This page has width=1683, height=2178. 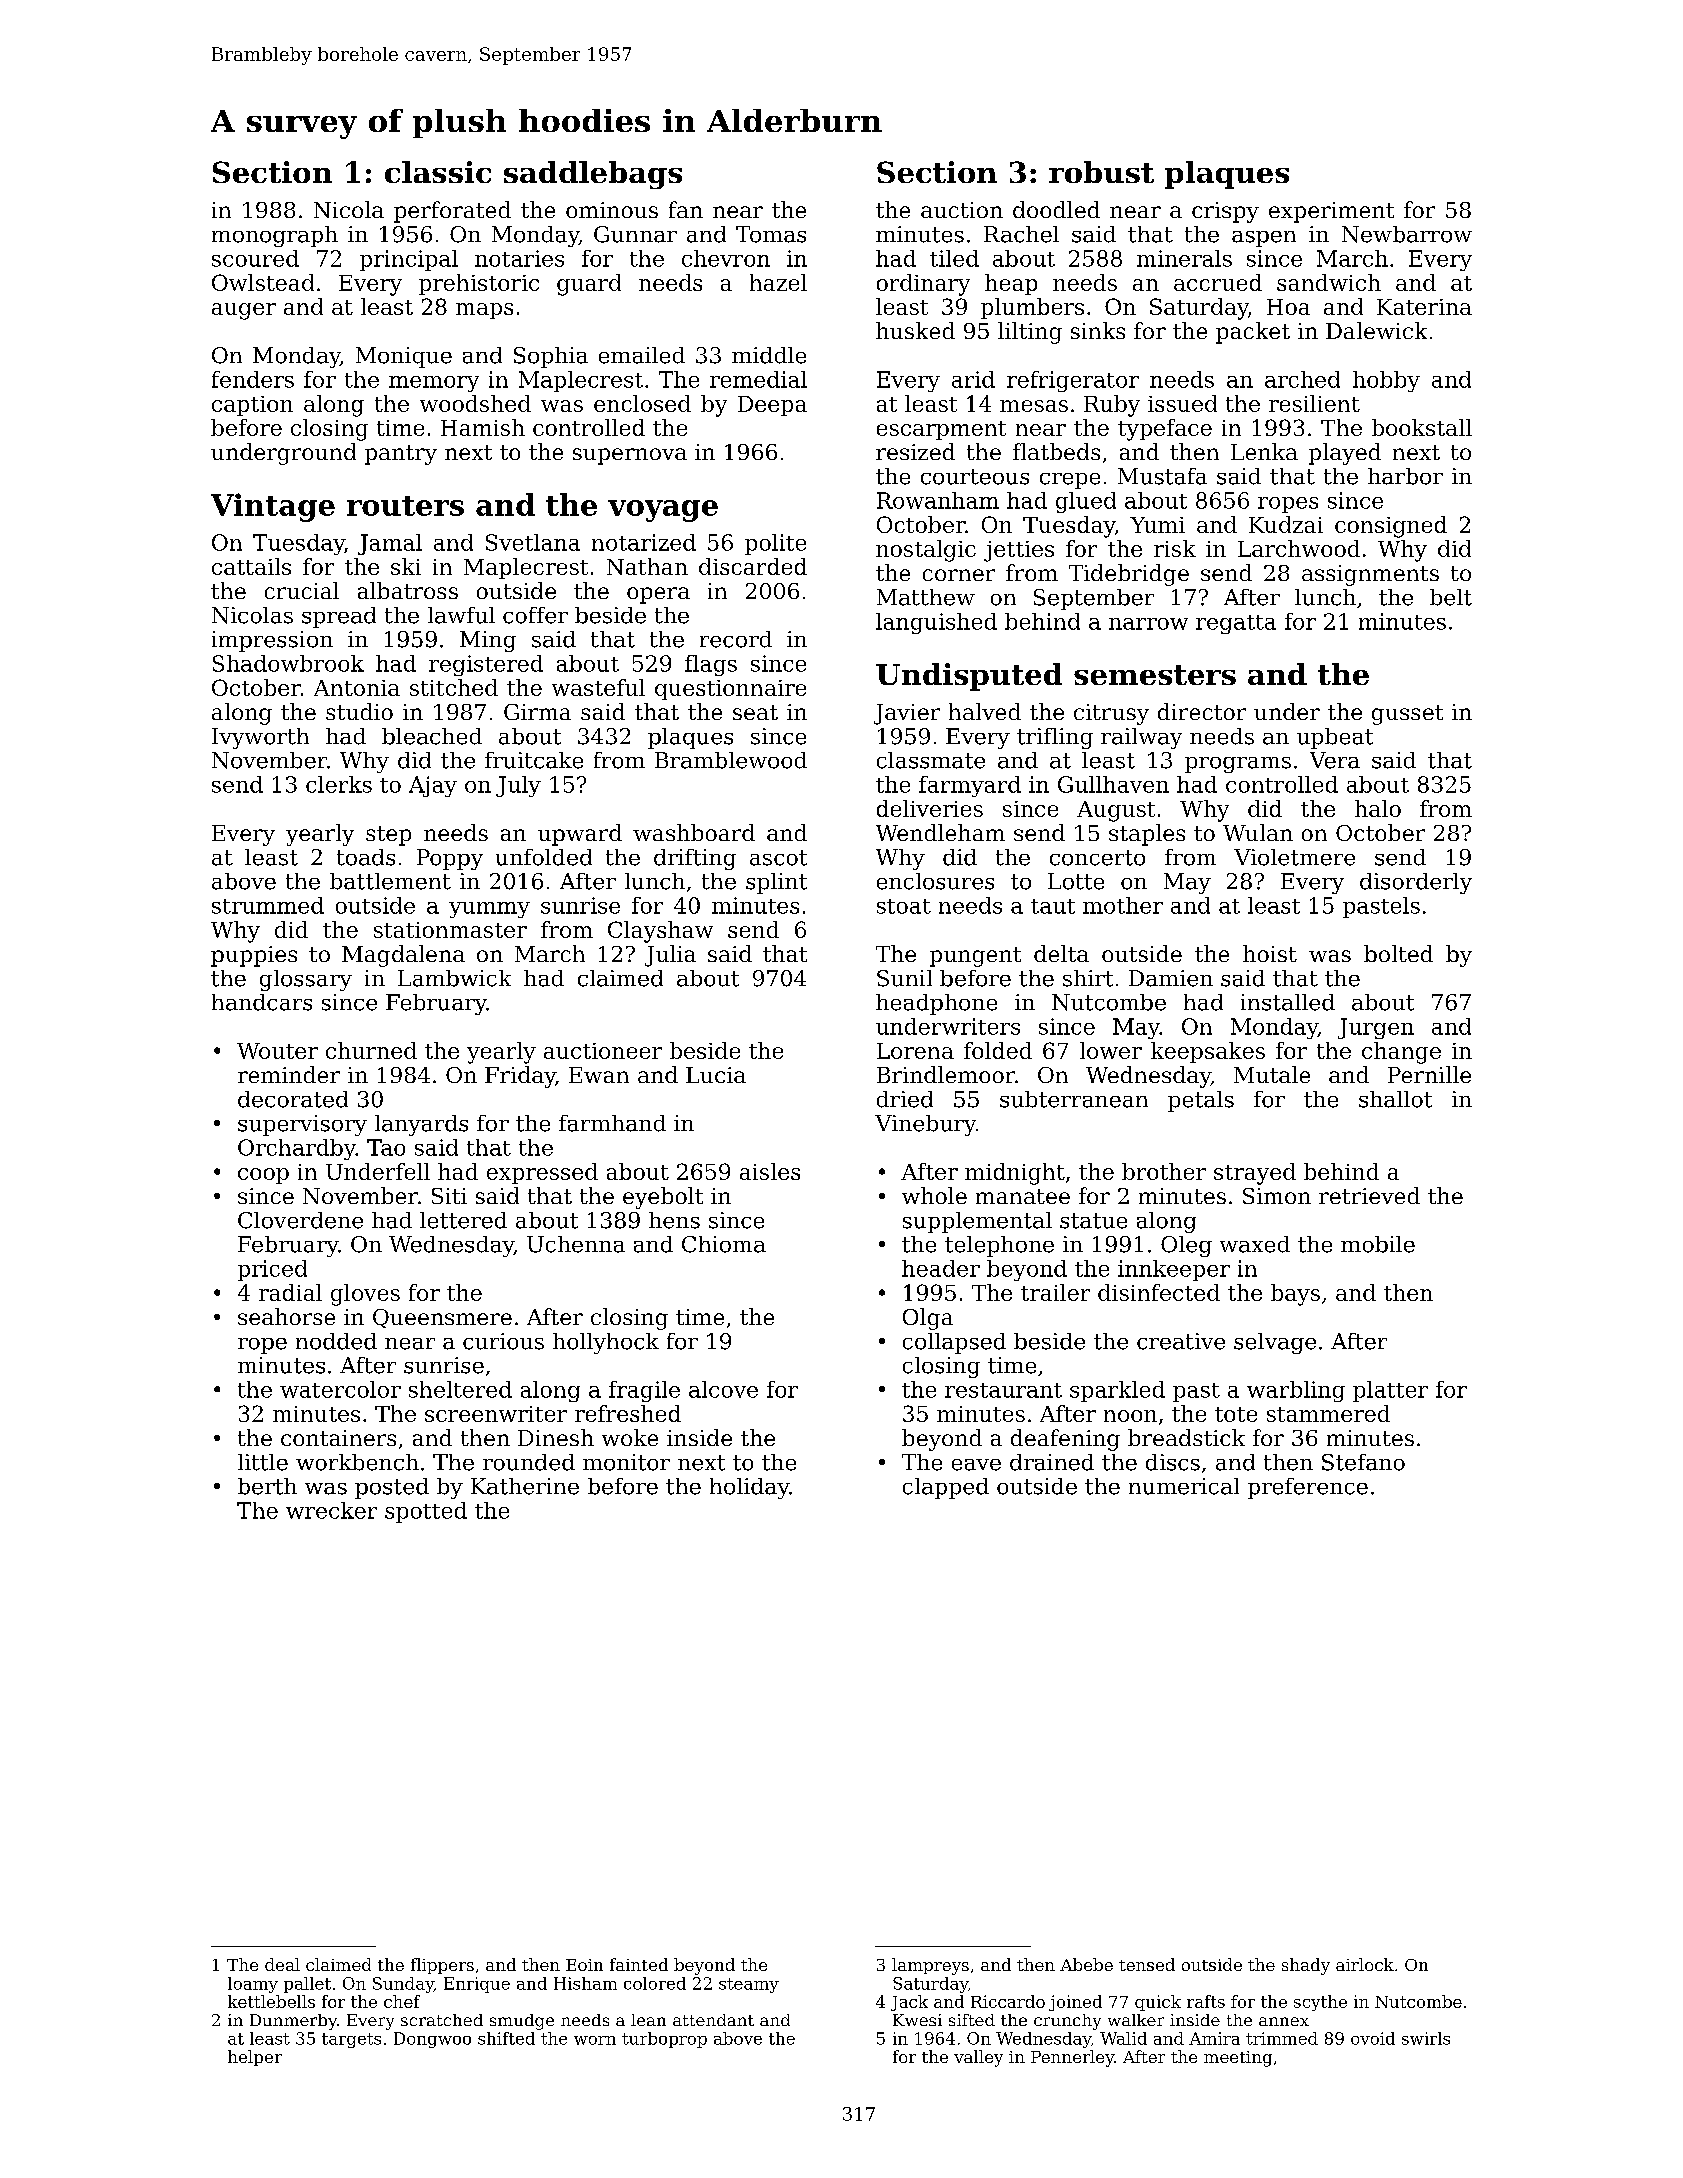 What do you see at coordinates (421, 1125) in the page?
I see `lanyards` at bounding box center [421, 1125].
